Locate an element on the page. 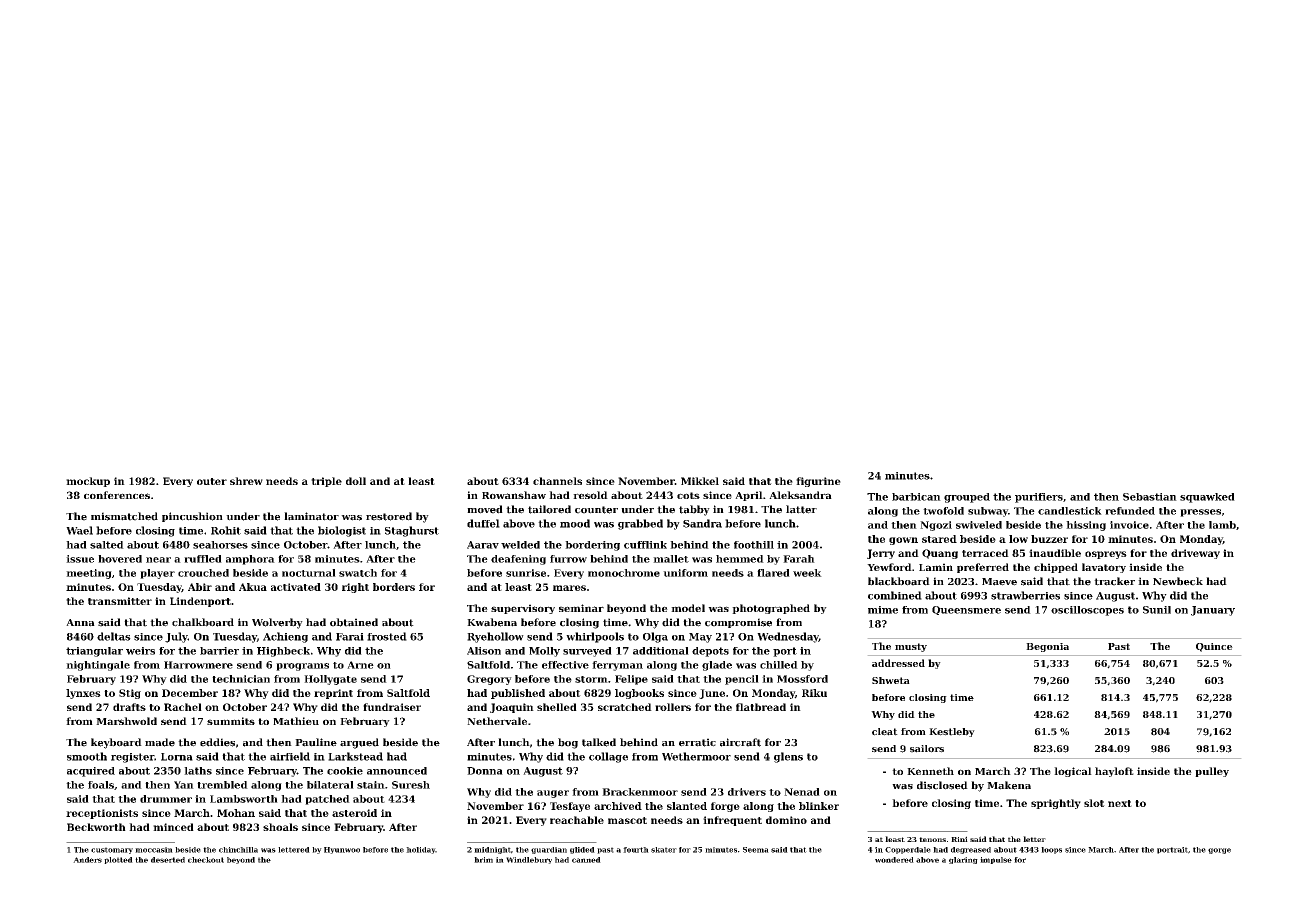  customary is located at coordinates (112, 850).
